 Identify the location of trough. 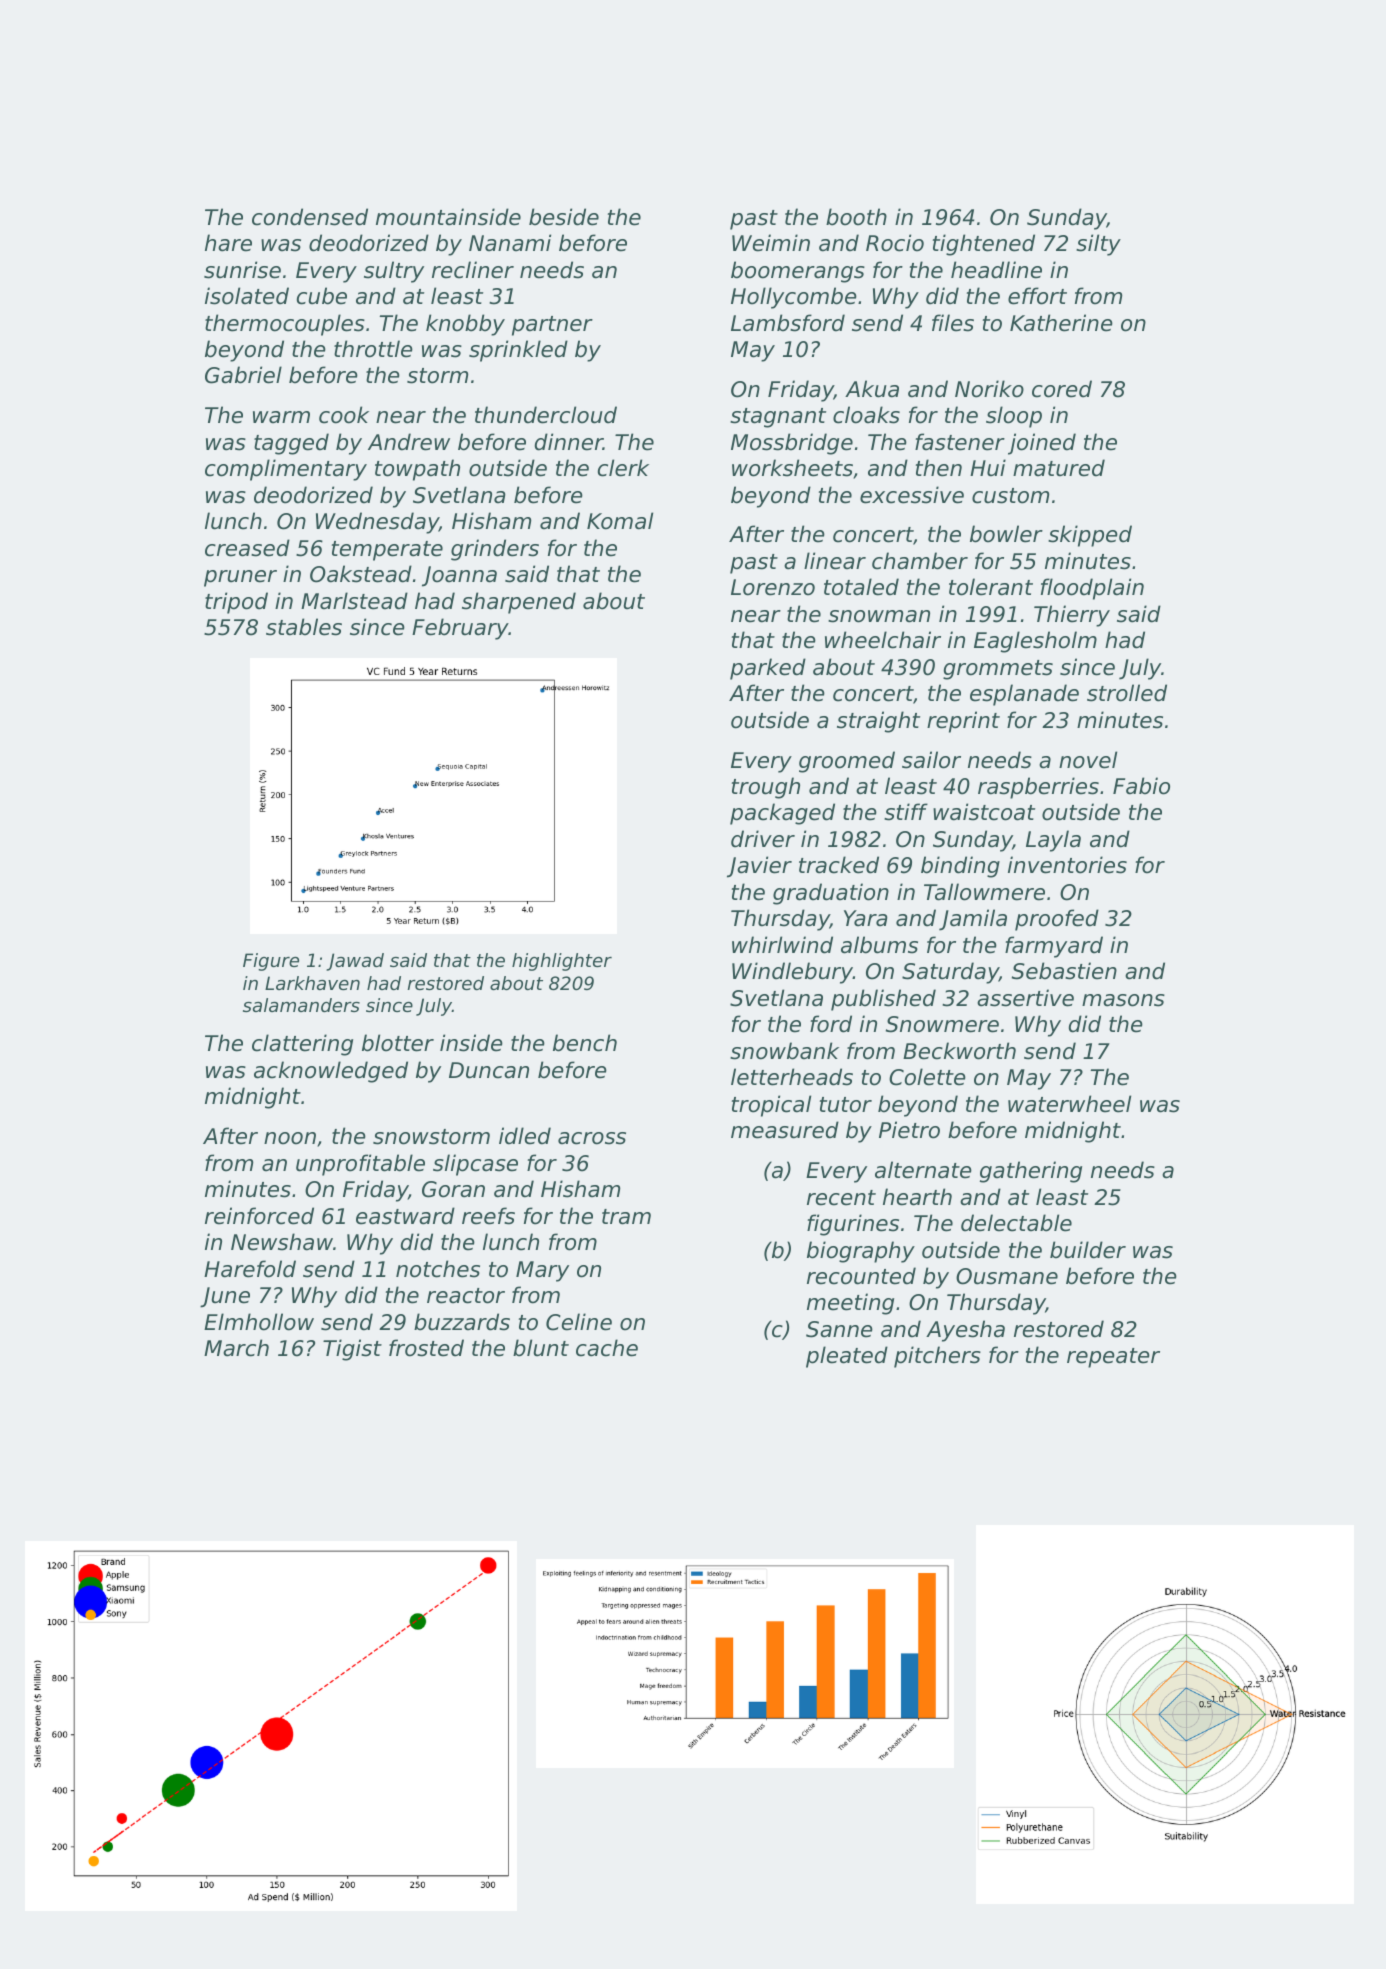
(766, 788).
